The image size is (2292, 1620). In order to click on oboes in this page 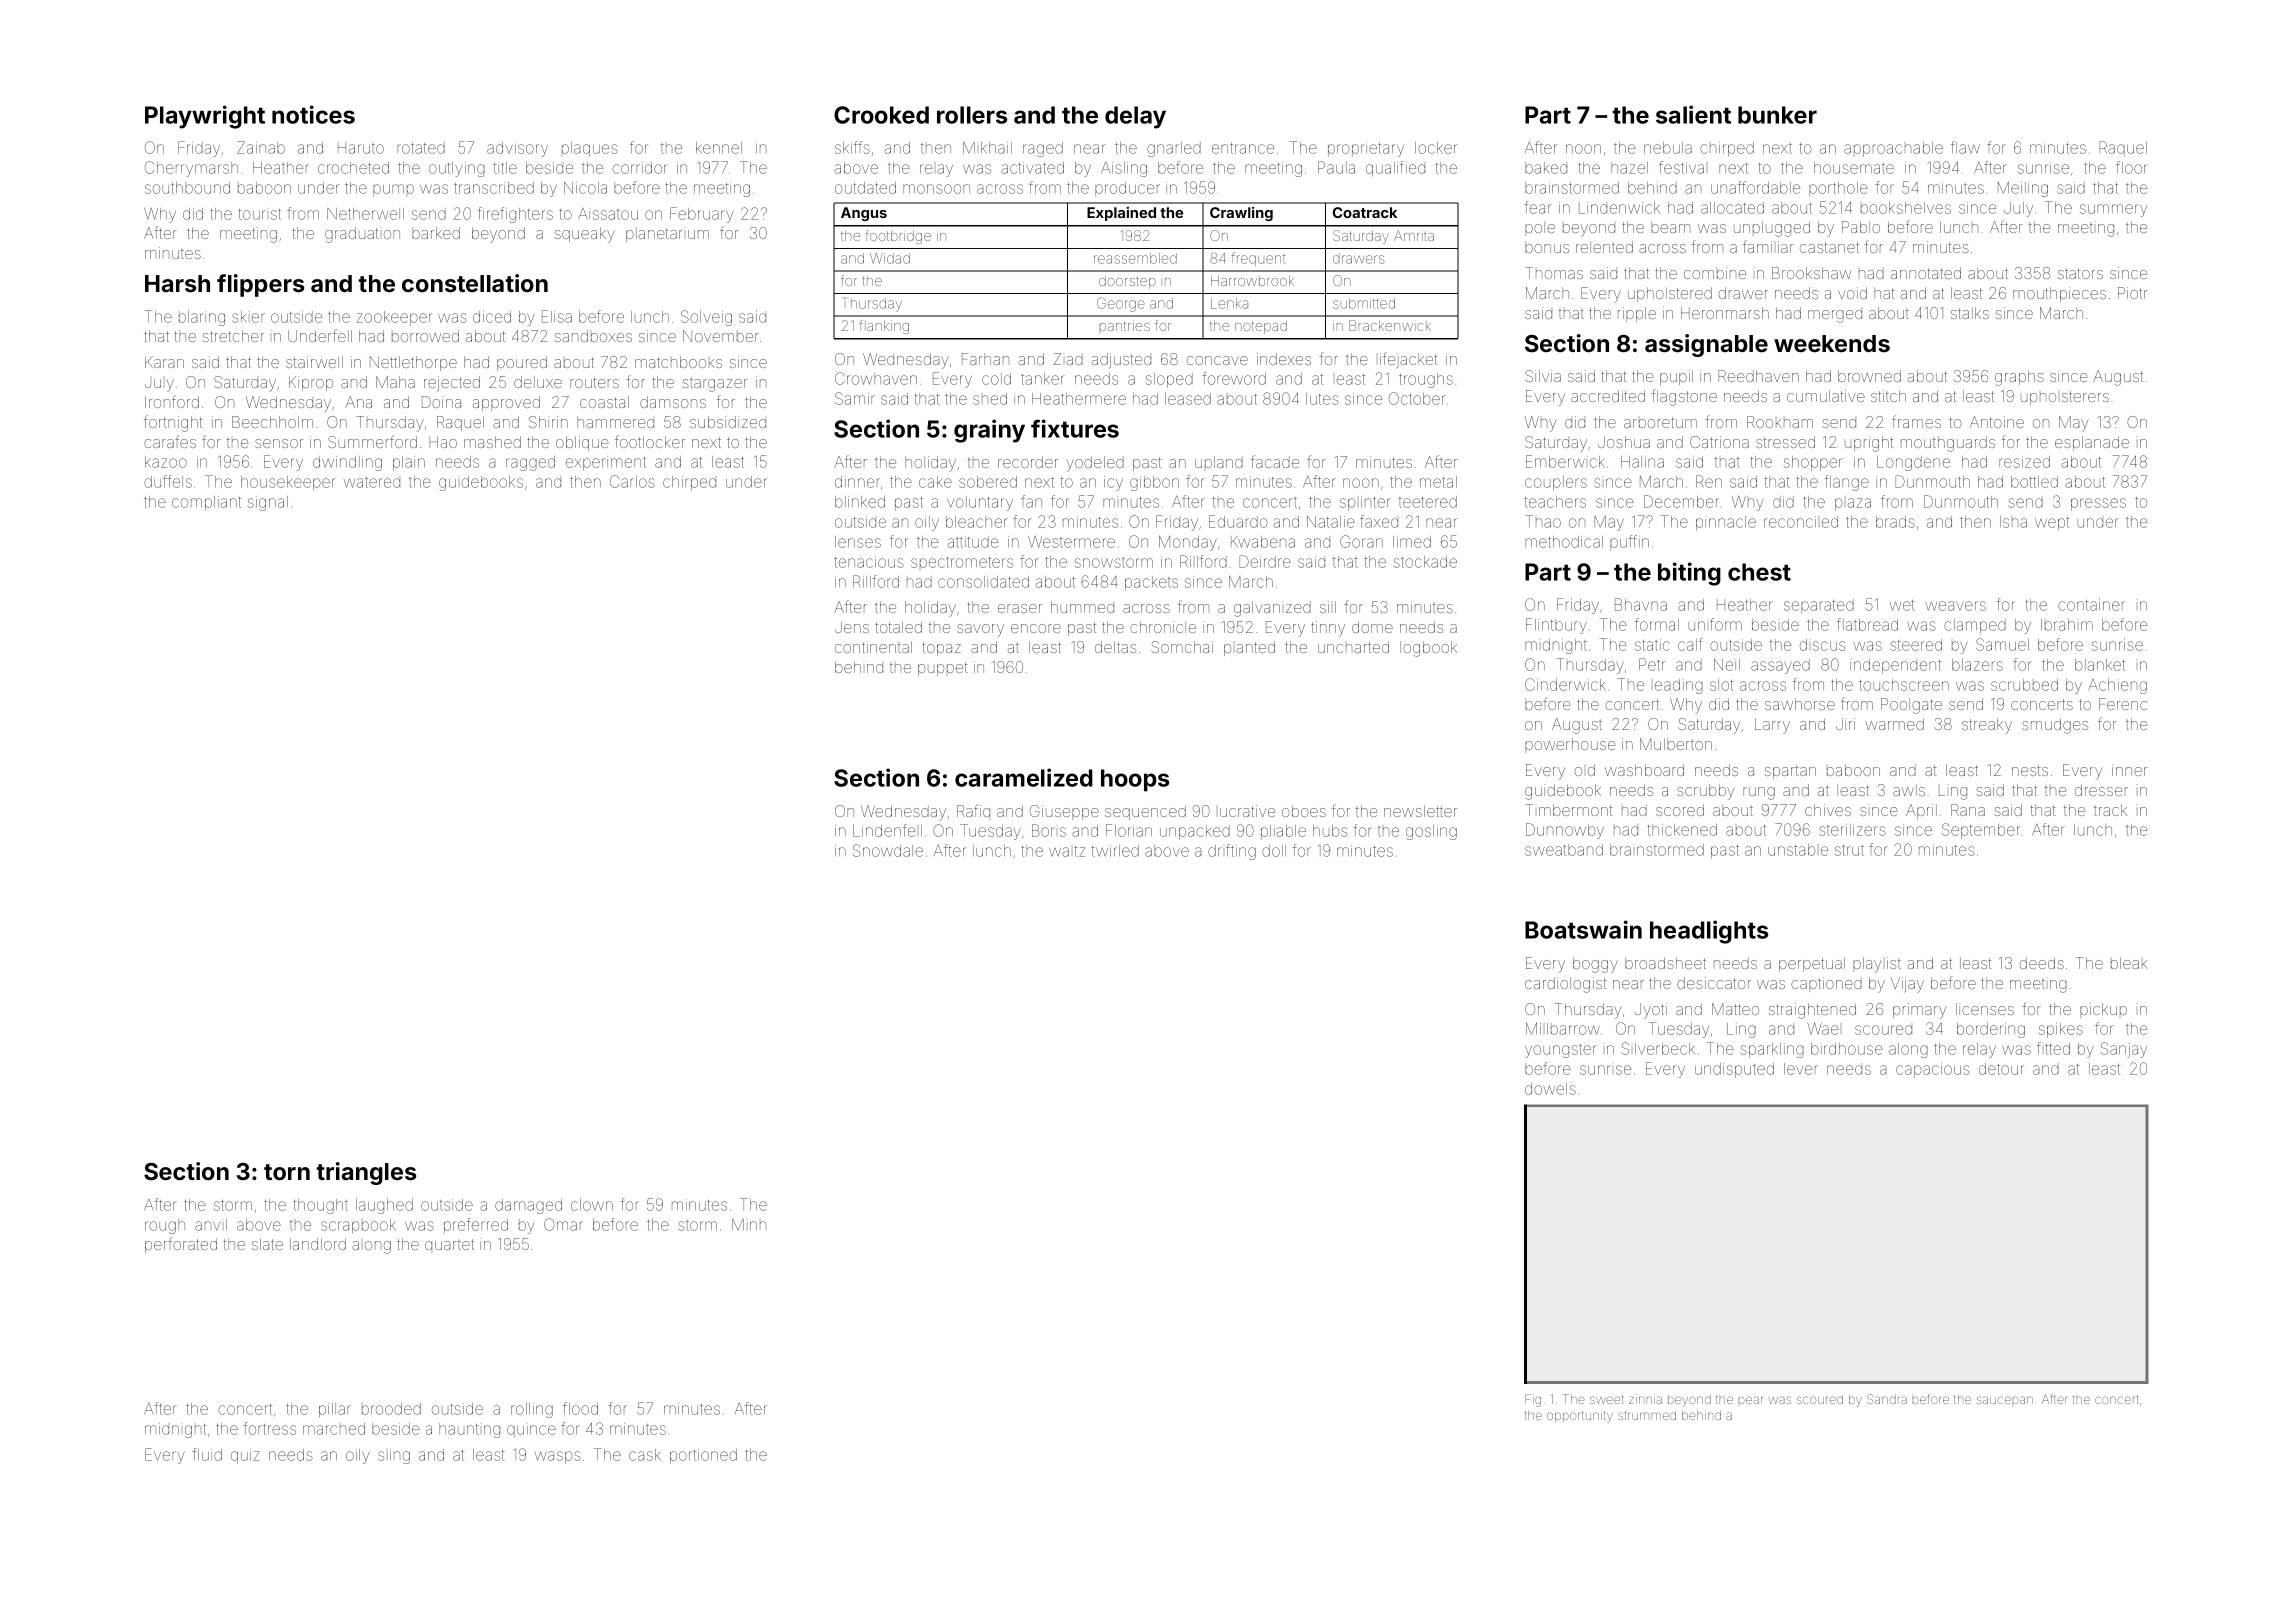, I will do `click(1304, 811)`.
